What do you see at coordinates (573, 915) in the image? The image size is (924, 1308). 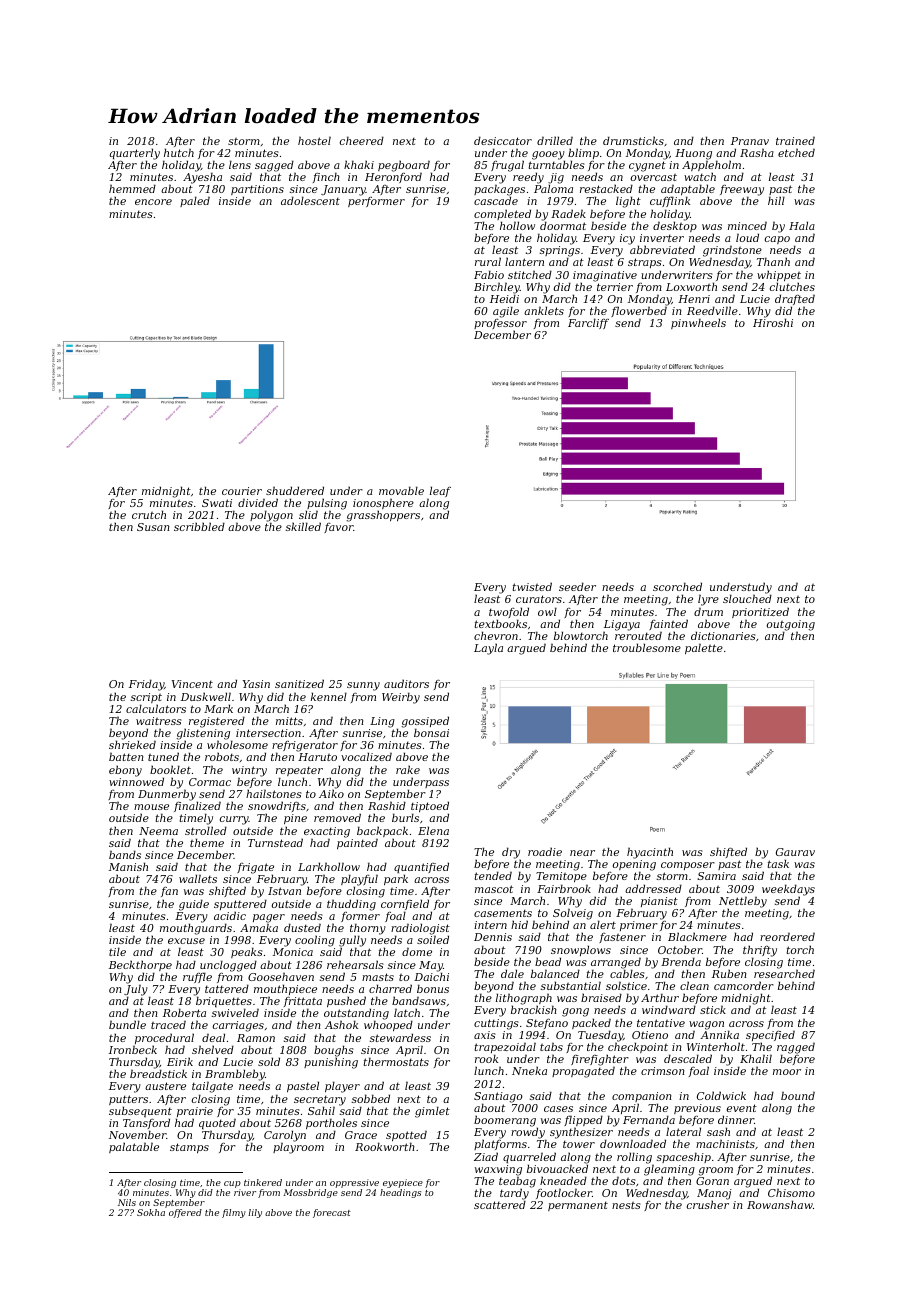 I see `Solveig` at bounding box center [573, 915].
